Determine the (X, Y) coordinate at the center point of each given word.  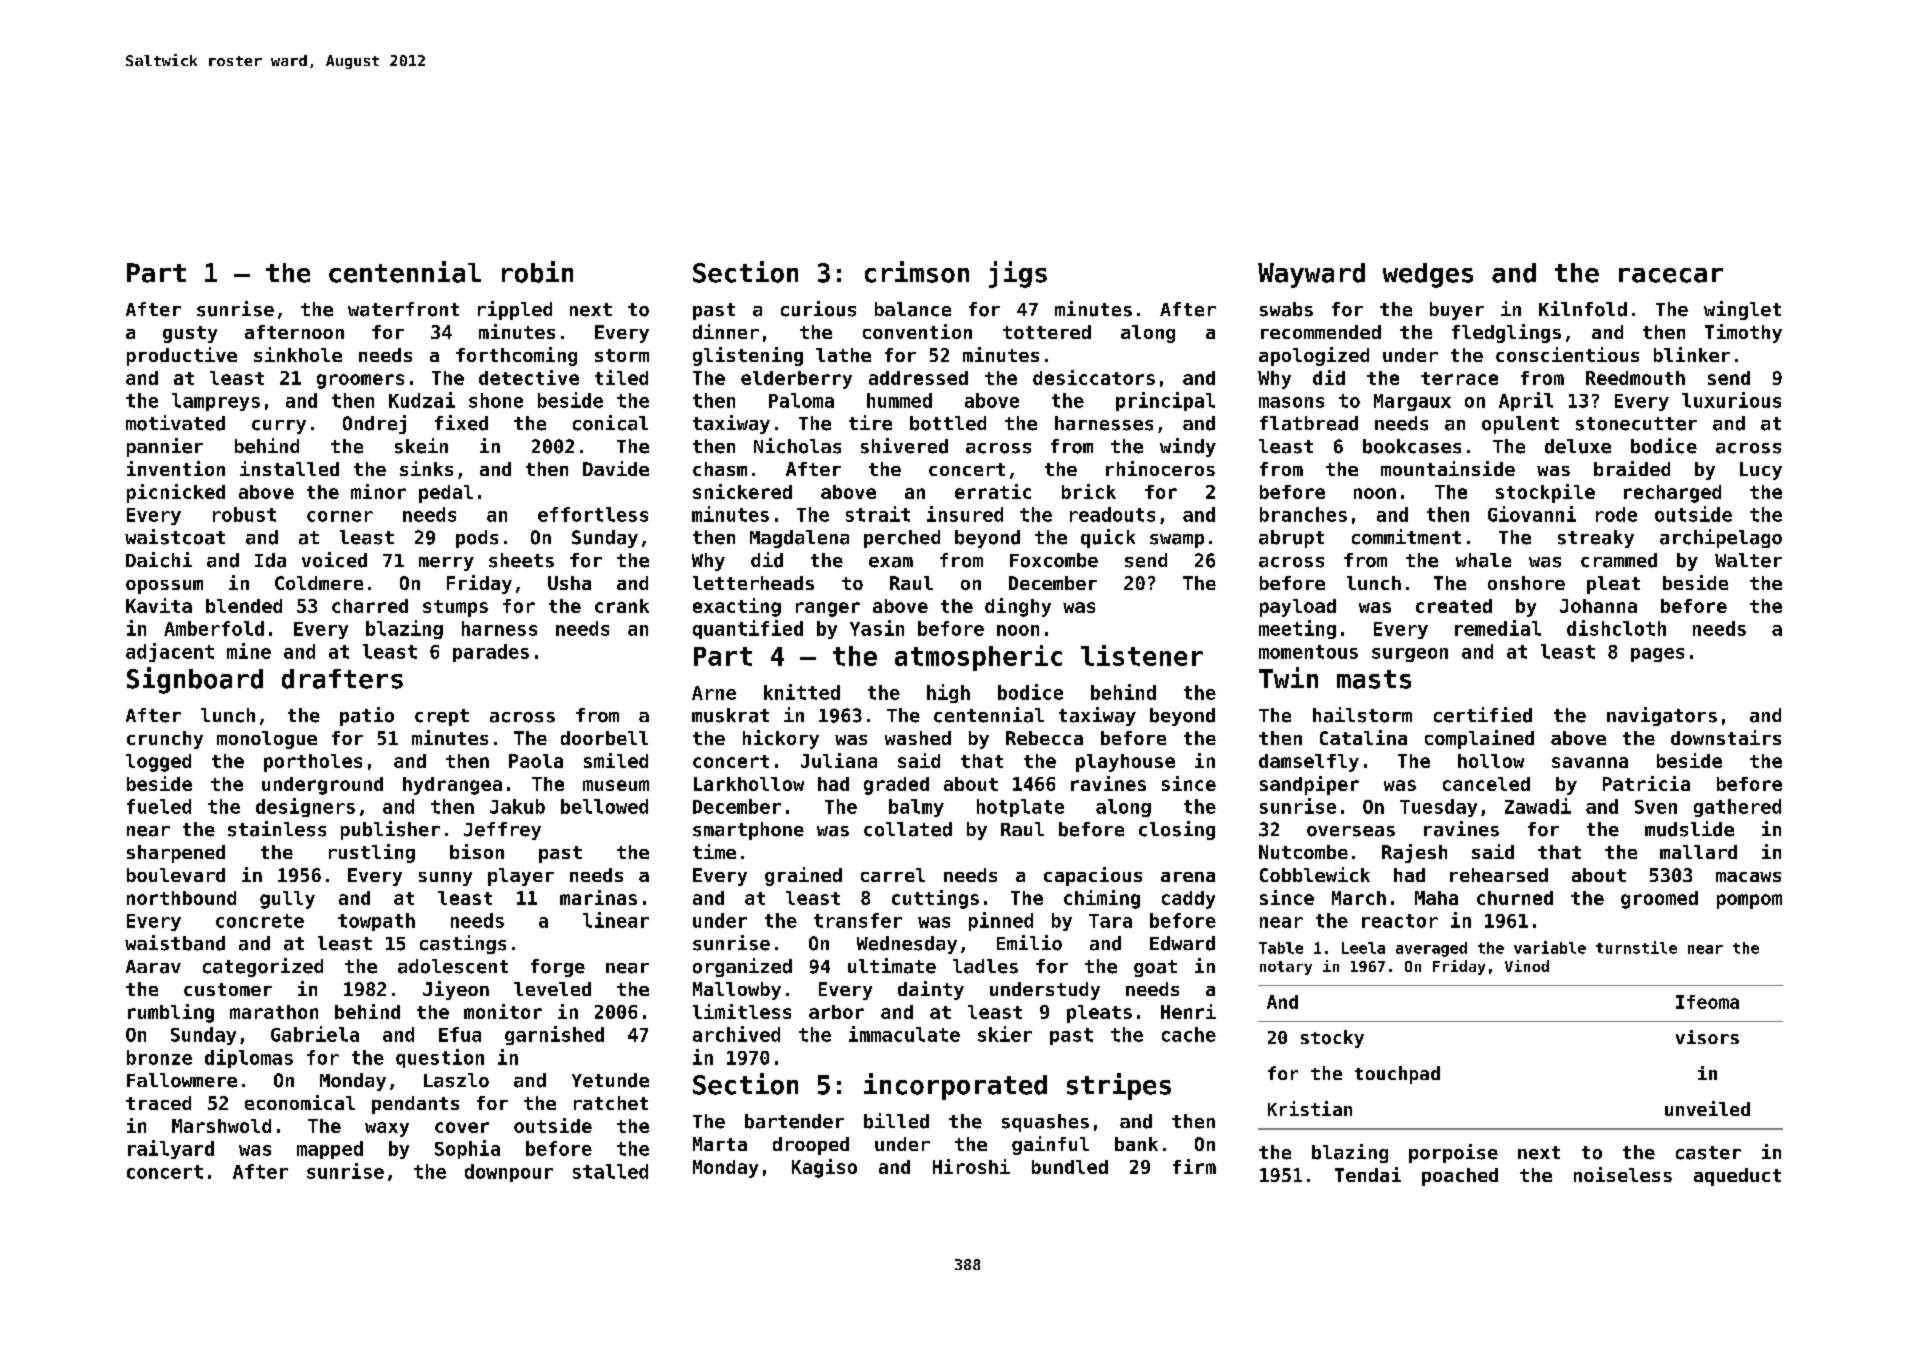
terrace (1459, 378)
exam (891, 562)
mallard (1698, 852)
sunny (445, 879)
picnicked (176, 493)
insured (965, 514)
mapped (330, 1150)
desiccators (1094, 377)
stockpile (1545, 493)
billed (896, 1121)
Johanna (1598, 606)
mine (249, 651)
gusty (190, 334)
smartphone (748, 831)
